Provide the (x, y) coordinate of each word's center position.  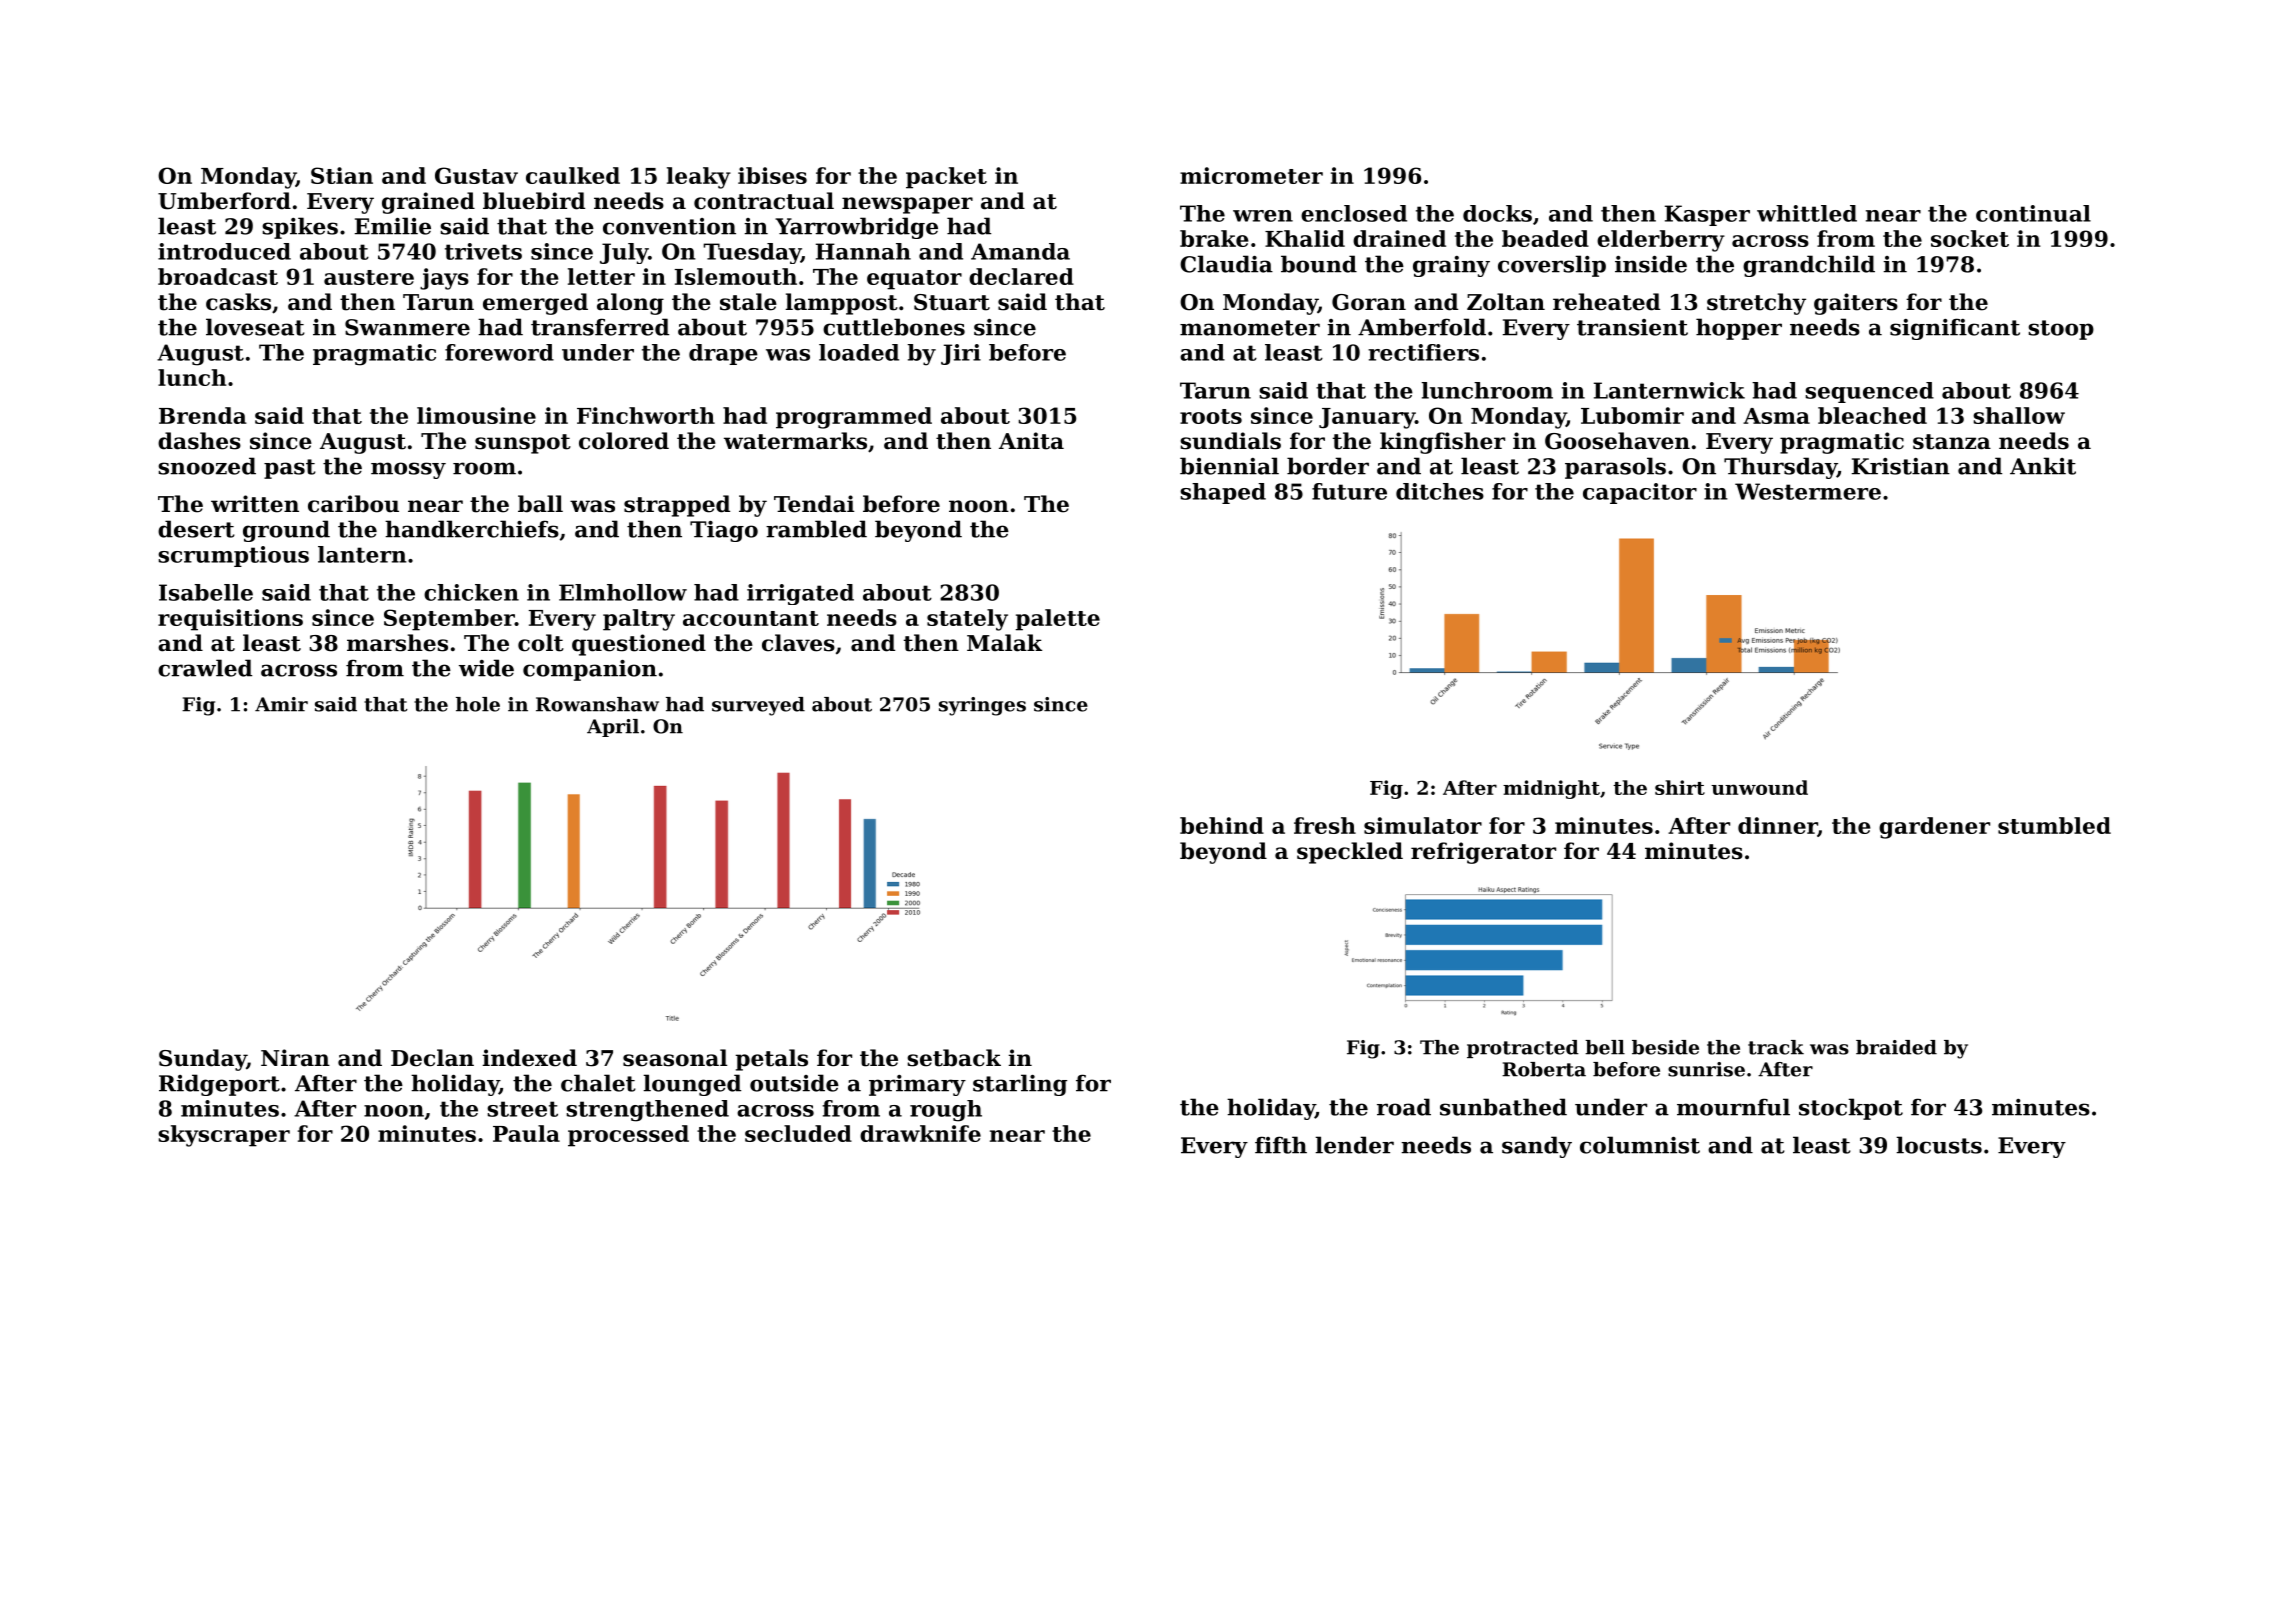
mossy (408, 470)
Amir (281, 704)
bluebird (534, 201)
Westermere (1808, 491)
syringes (982, 706)
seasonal (675, 1058)
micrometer (1251, 175)
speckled (1350, 853)
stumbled (2054, 825)
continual (2033, 213)
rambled (816, 529)
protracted (1523, 1049)
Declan (432, 1058)
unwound (1759, 787)
